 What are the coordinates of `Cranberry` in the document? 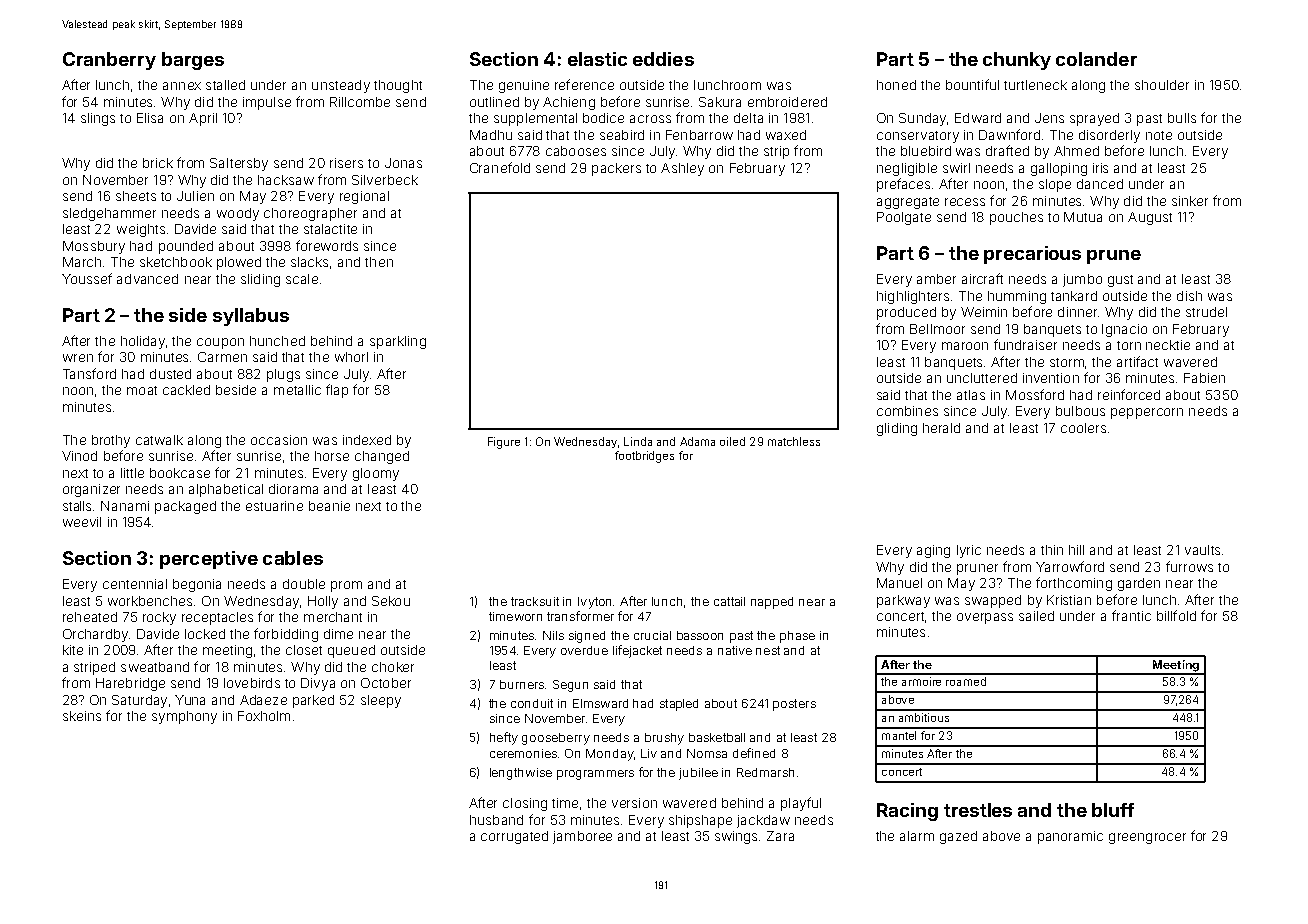 It's located at (109, 61).
